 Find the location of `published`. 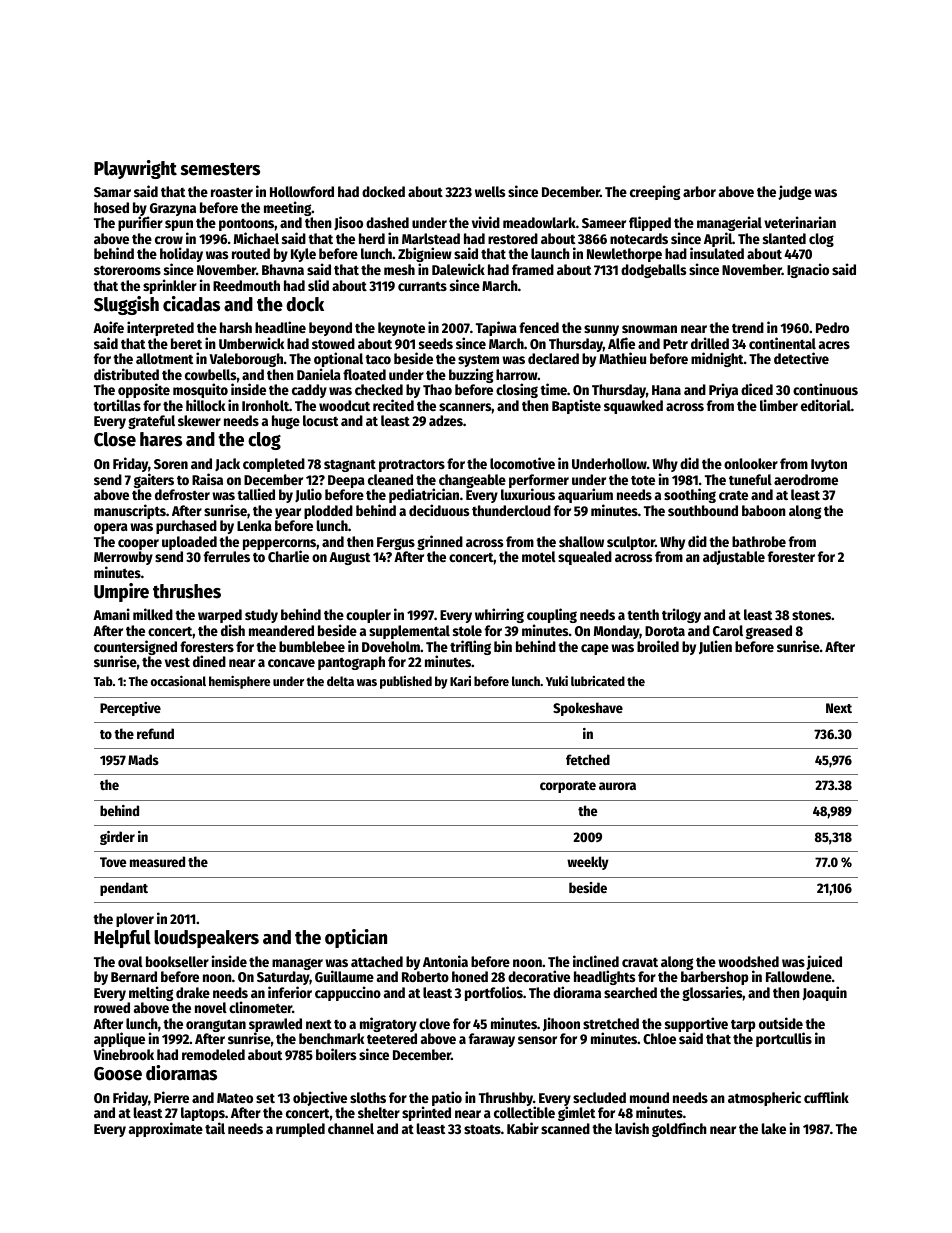

published is located at coordinates (406, 682).
